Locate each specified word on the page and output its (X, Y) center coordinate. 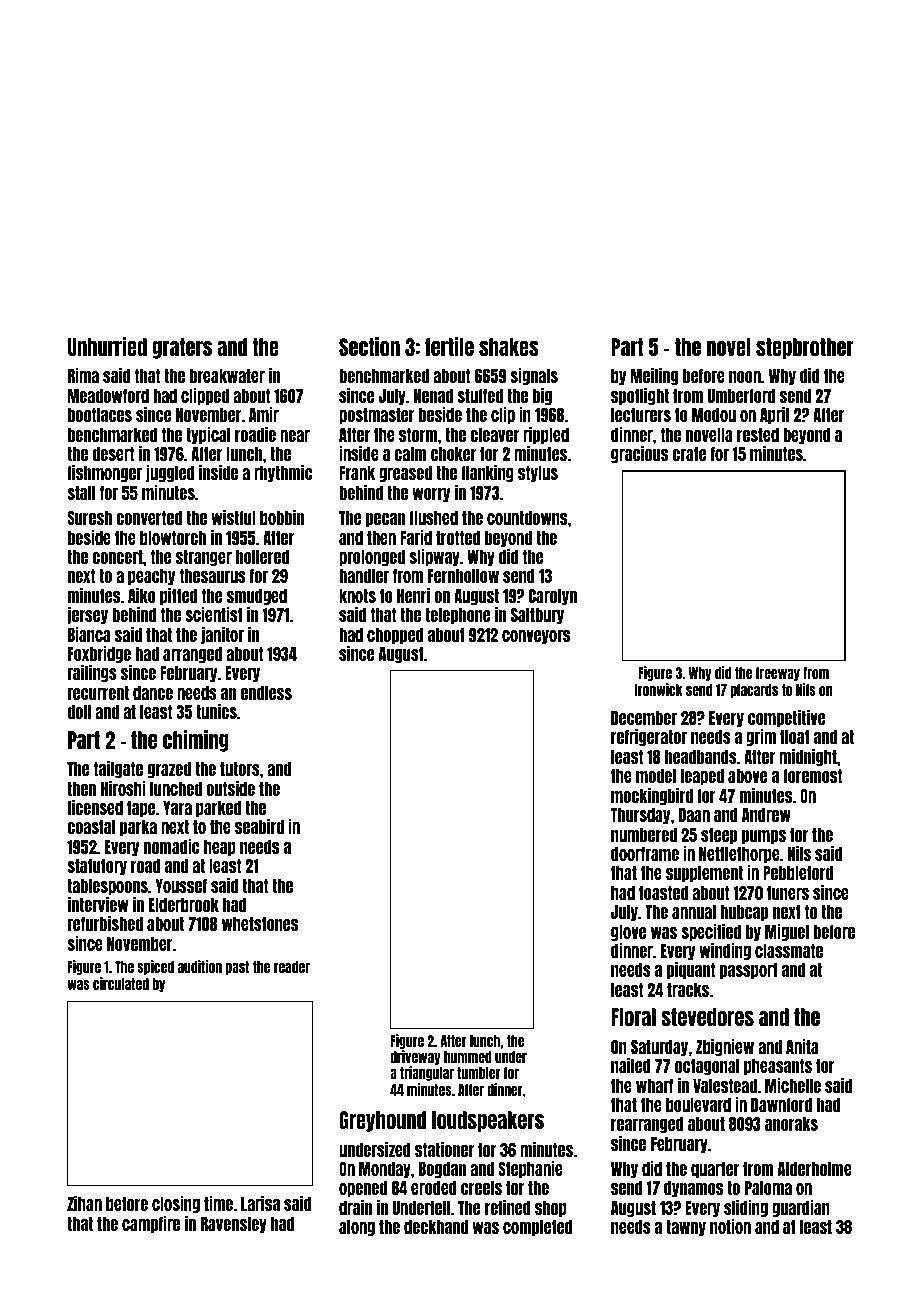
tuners (788, 893)
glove (628, 933)
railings (92, 673)
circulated (121, 983)
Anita (802, 1046)
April (774, 415)
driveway (415, 1057)
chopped (395, 636)
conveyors (536, 637)
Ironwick (659, 689)
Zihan (84, 1203)
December (644, 718)
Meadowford (108, 396)
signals (534, 376)
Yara (177, 808)
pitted (179, 596)
